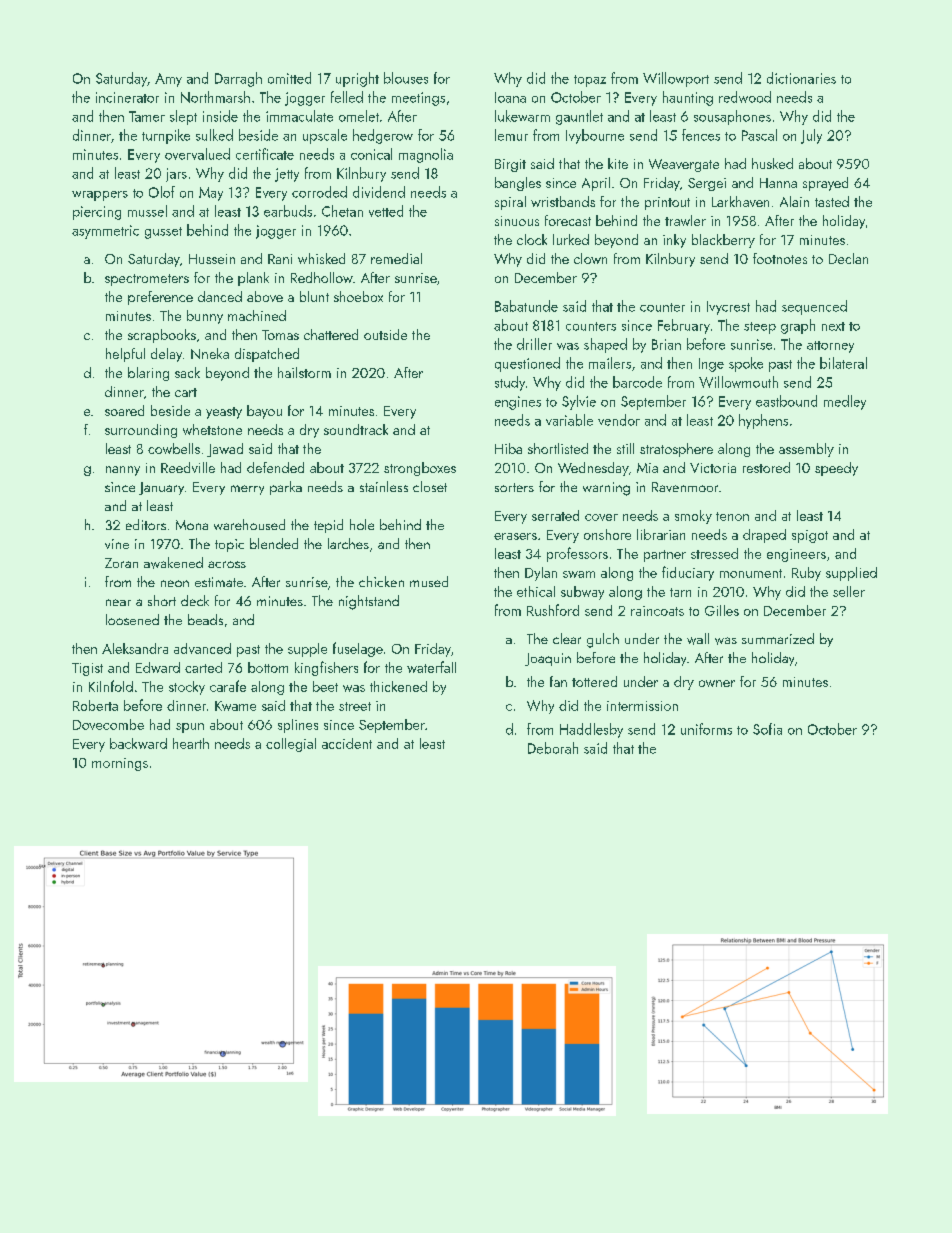 The image size is (952, 1233). Describe the element at coordinates (701, 135) in the image. I see `fences` at that location.
